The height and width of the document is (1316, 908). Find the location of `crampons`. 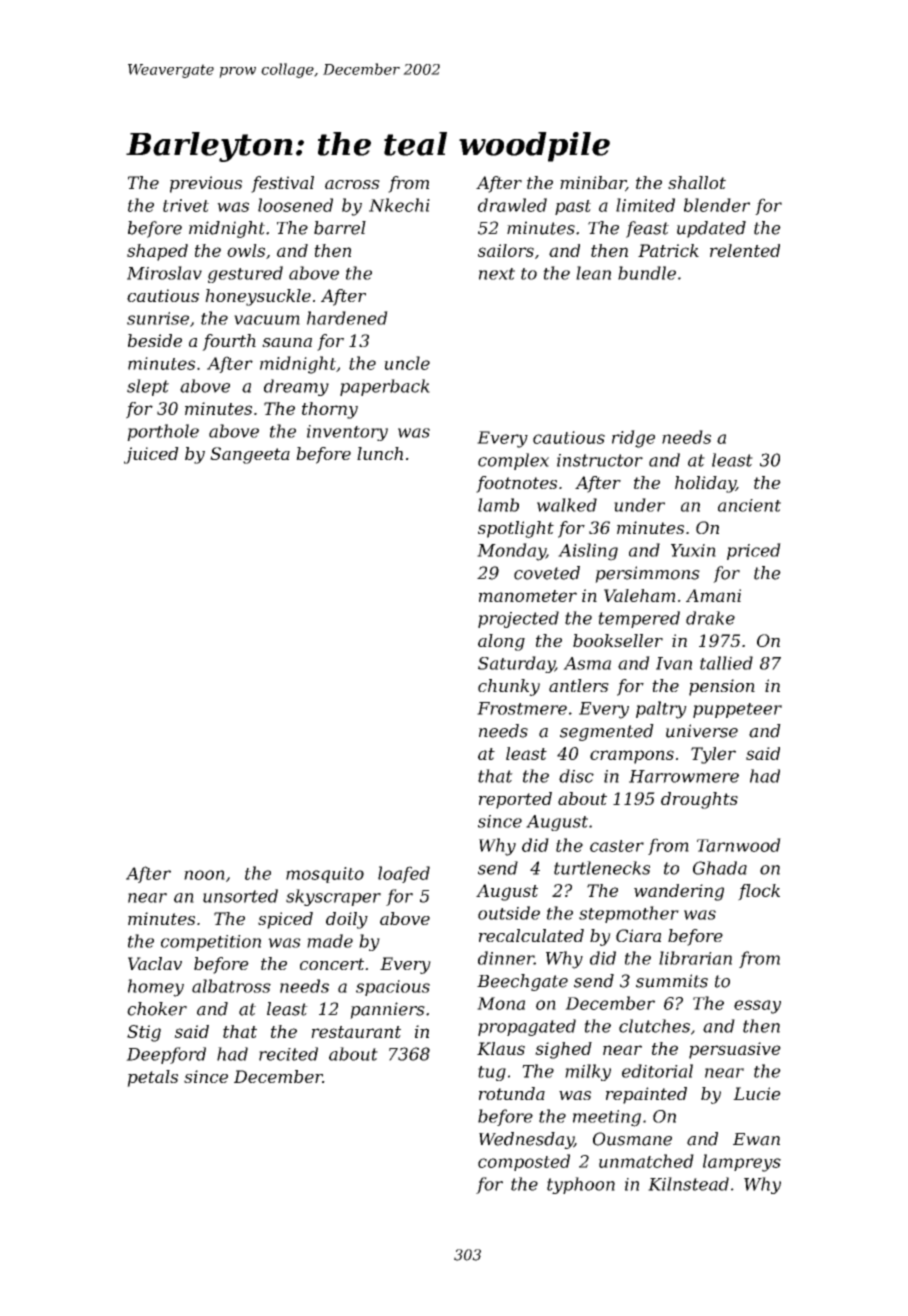

crampons is located at coordinates (632, 757).
